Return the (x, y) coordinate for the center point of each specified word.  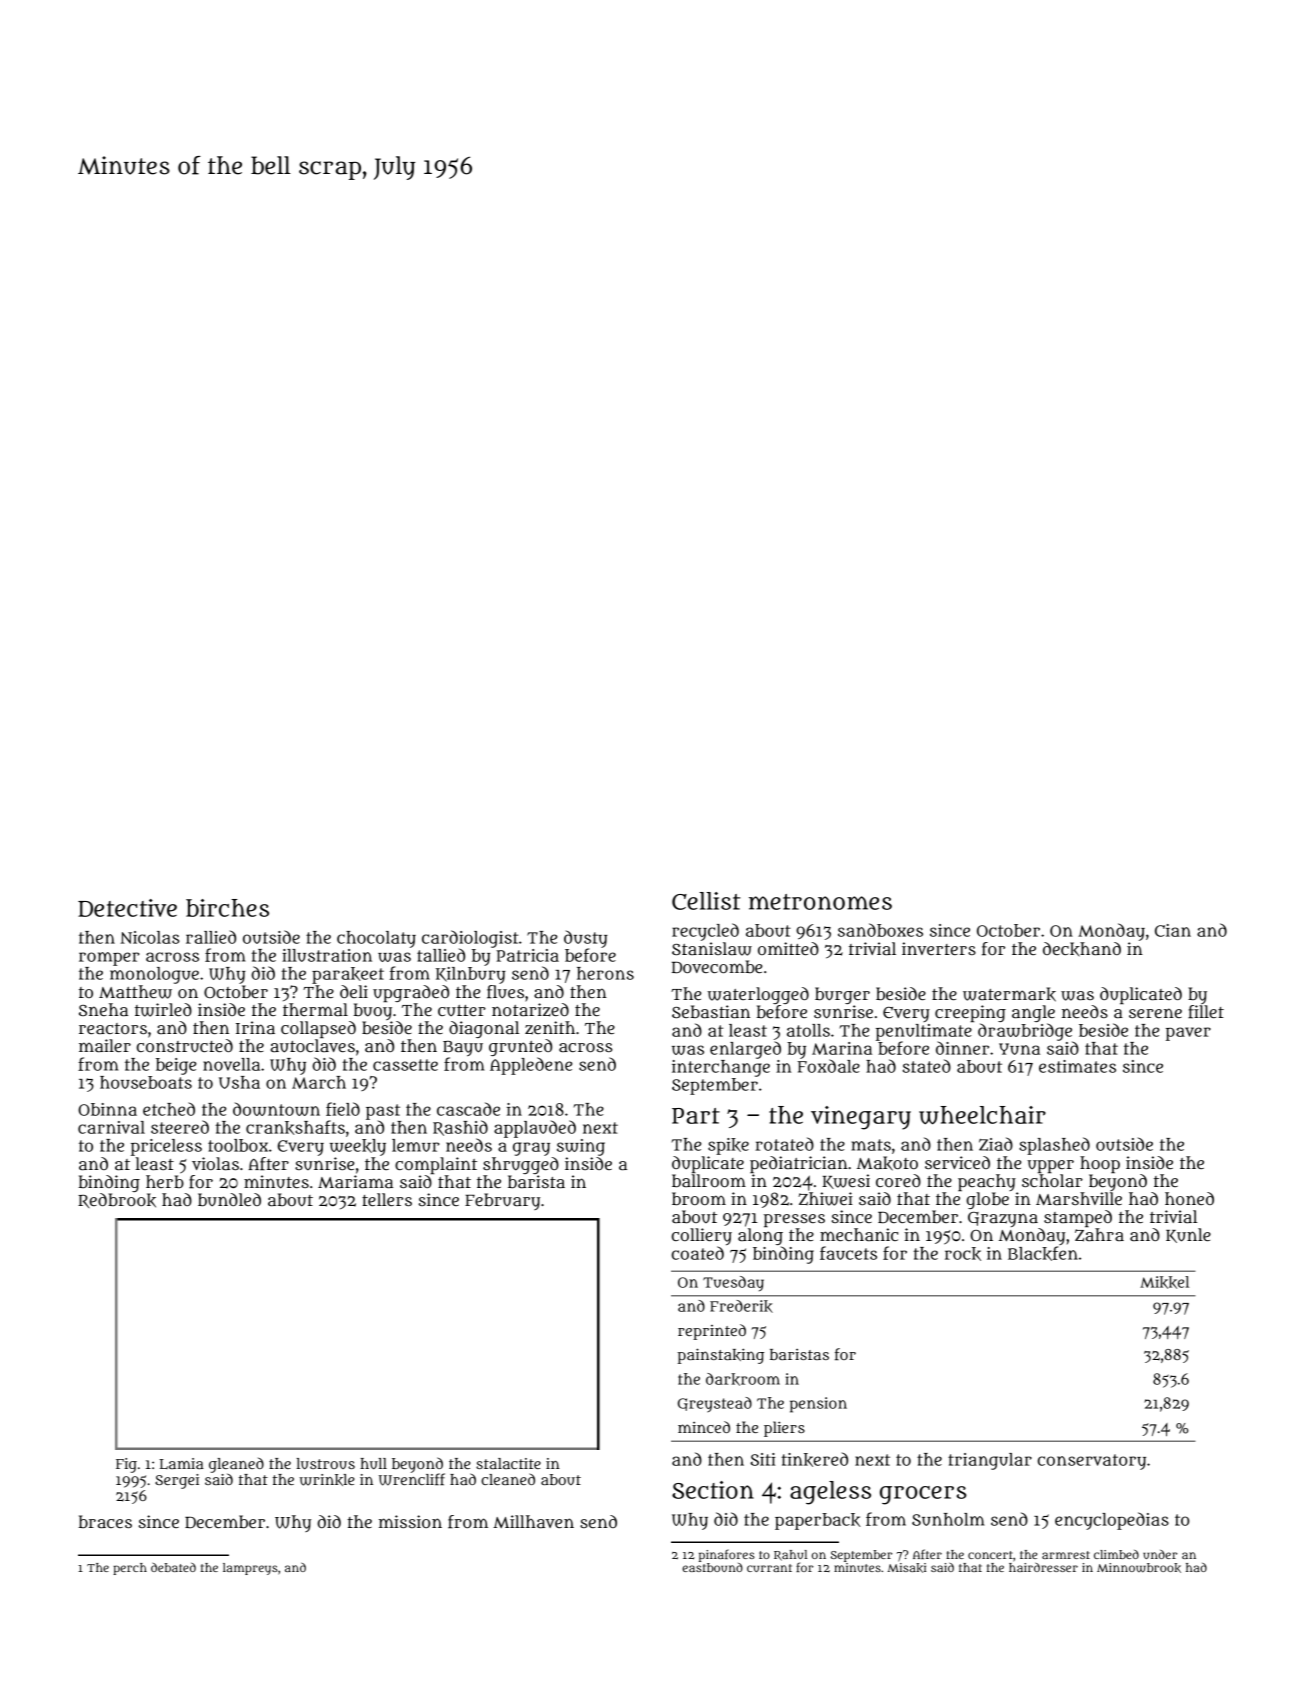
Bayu (463, 1048)
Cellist (706, 901)
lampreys (250, 1569)
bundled (229, 1199)
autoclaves (313, 1046)
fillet (1206, 1012)
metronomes (820, 902)
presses (794, 1220)
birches (227, 908)
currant (769, 1568)
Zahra (1099, 1235)
